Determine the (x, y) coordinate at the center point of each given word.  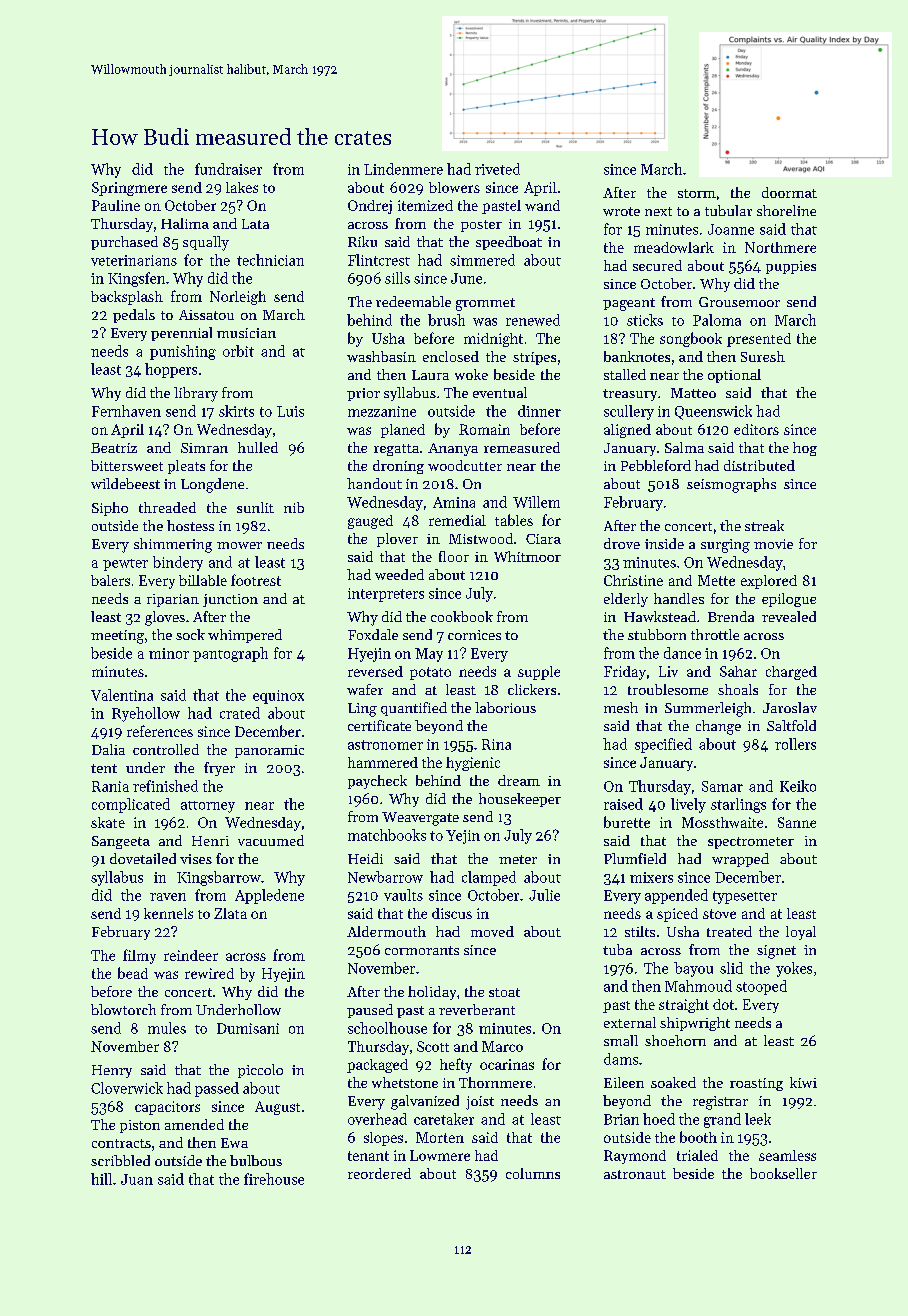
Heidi (365, 858)
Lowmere (440, 1155)
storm (697, 193)
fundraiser (228, 169)
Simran (204, 448)
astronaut (635, 1174)
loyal (801, 933)
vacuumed (271, 840)
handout (374, 483)
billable (203, 580)
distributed (759, 465)
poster (481, 226)
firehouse (274, 1179)
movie (773, 544)
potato (430, 673)
